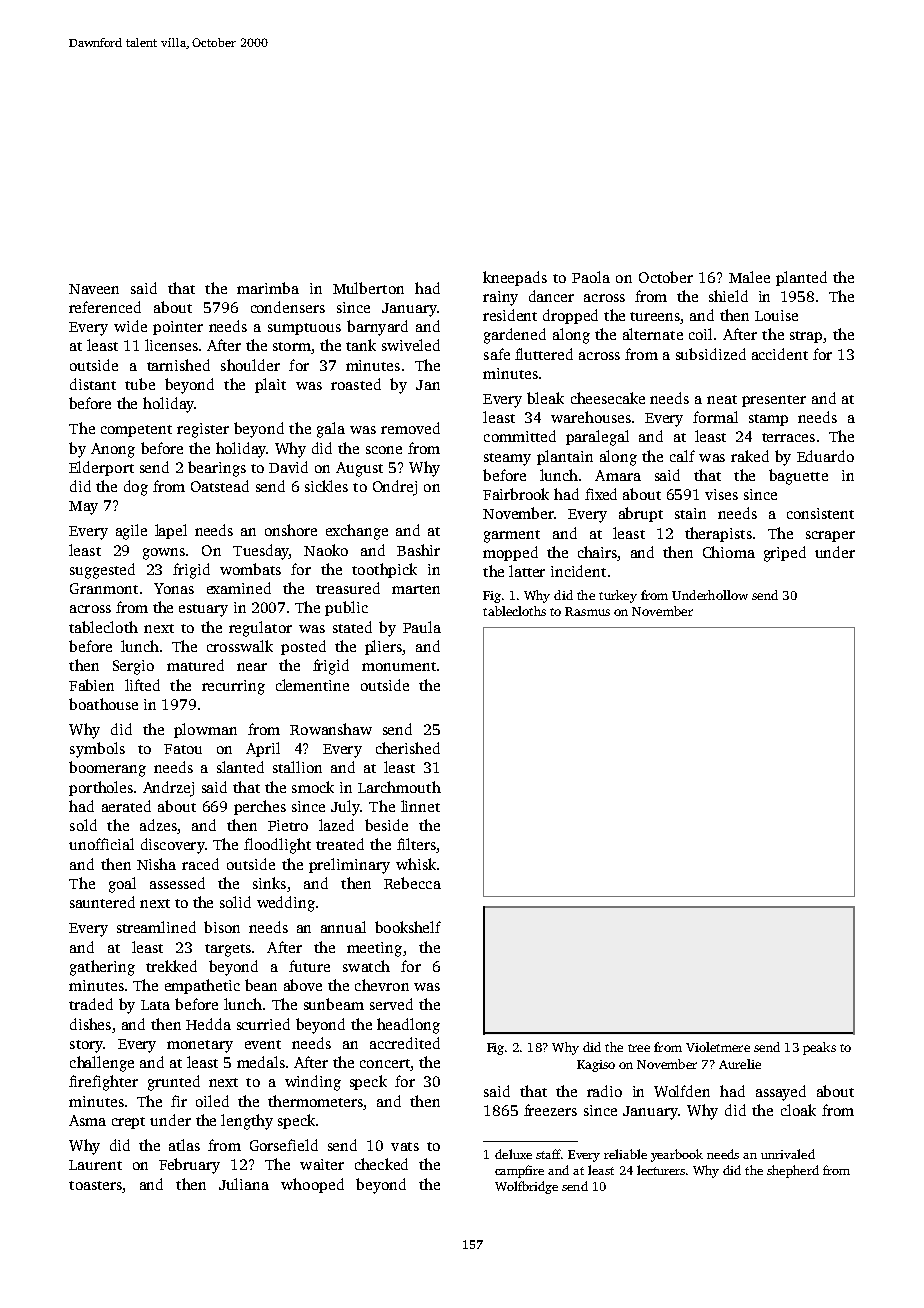  I want to click on Naveen, so click(94, 289).
